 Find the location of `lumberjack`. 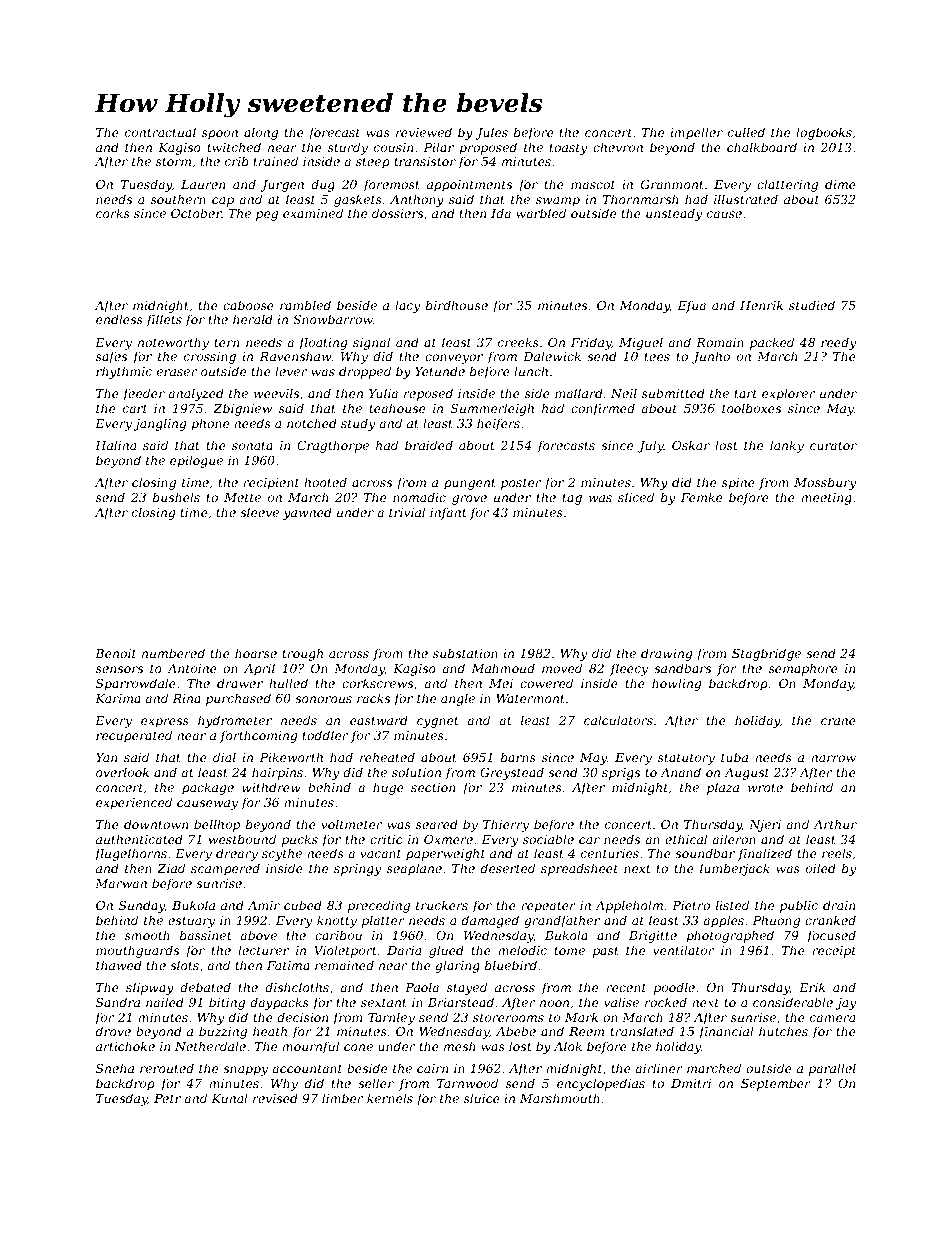

lumberjack is located at coordinates (735, 869).
